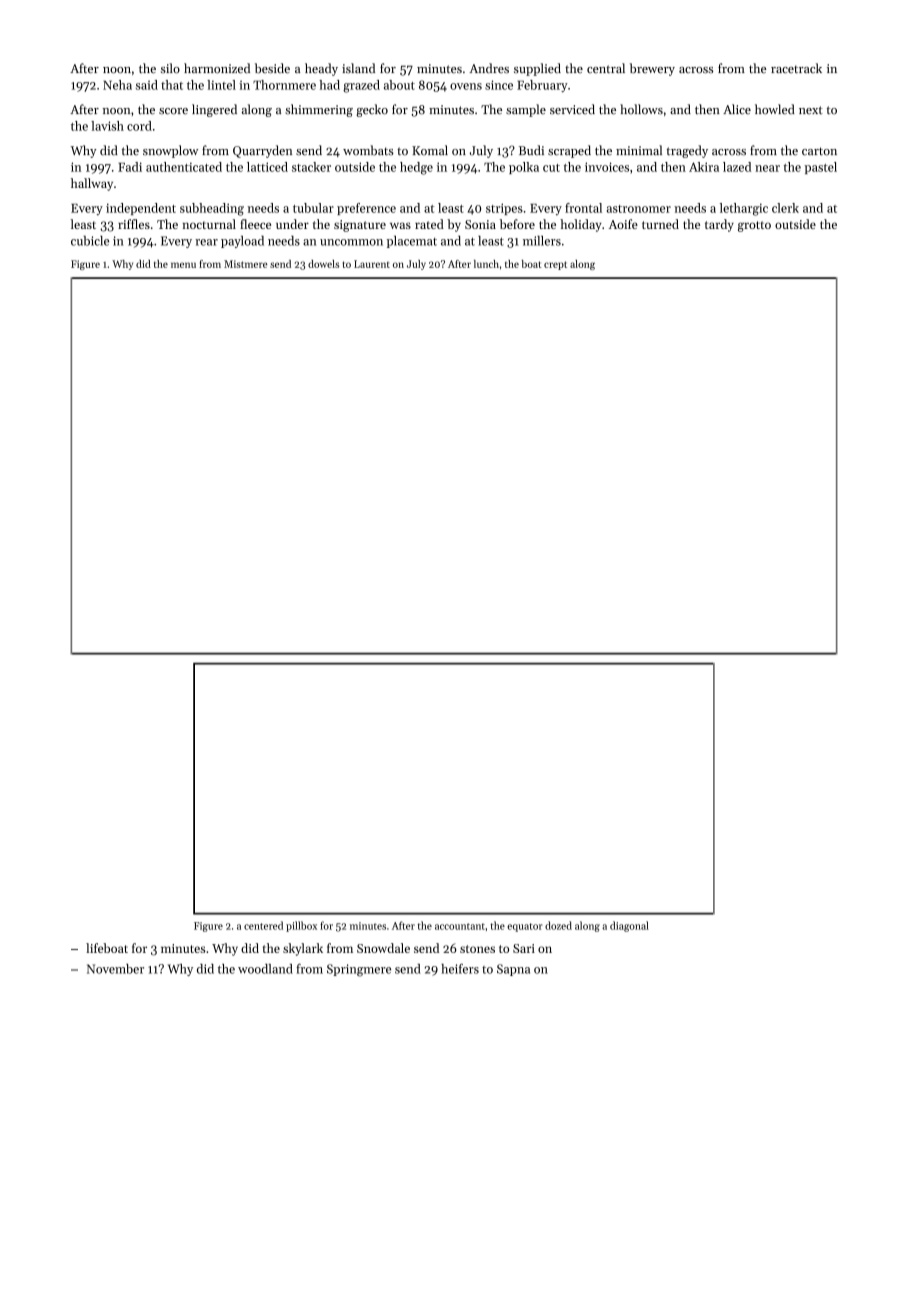 Image resolution: width=908 pixels, height=1316 pixels. What do you see at coordinates (504, 209) in the screenshot?
I see `stripes` at bounding box center [504, 209].
